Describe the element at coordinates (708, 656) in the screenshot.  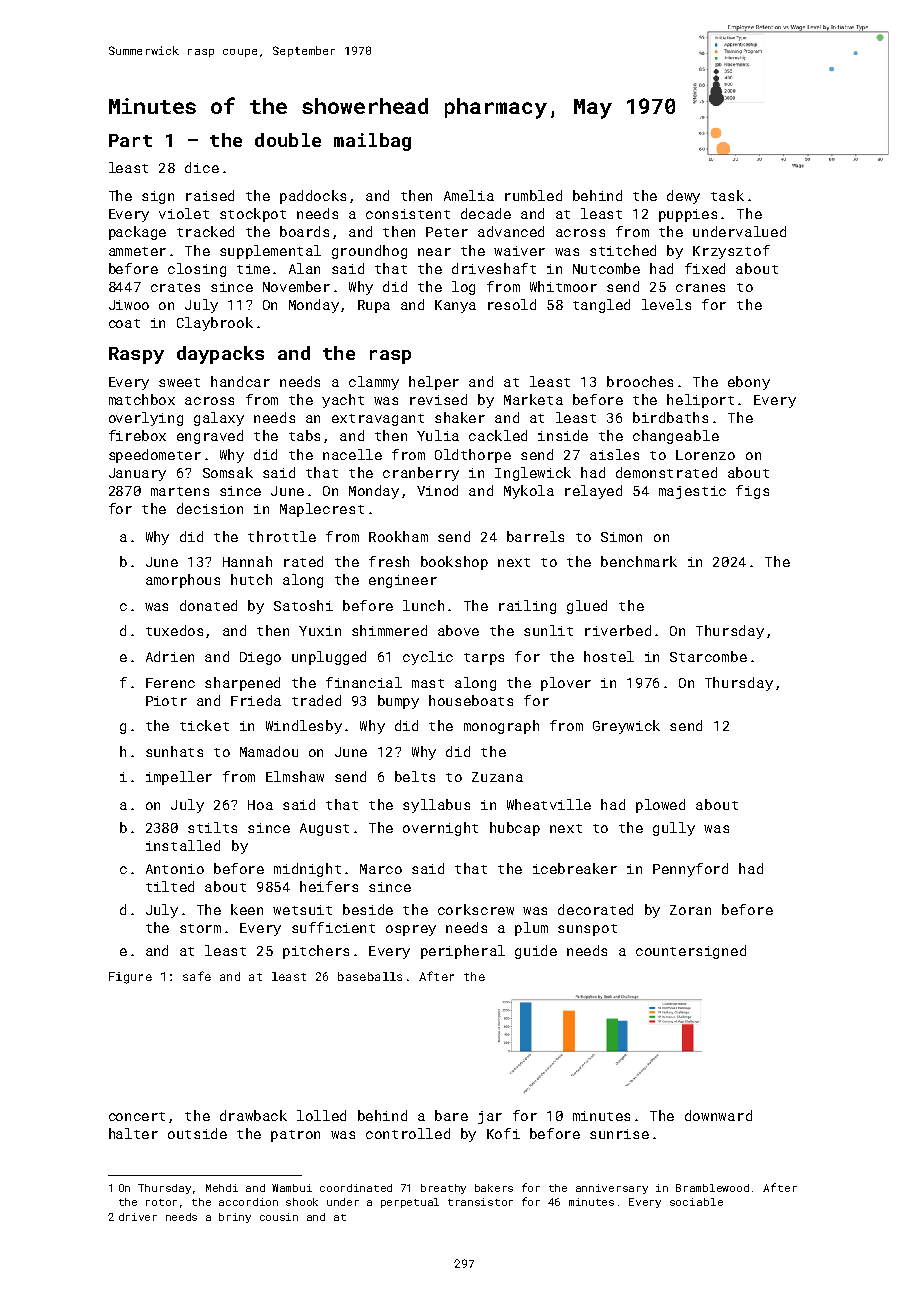
I see `Starcombe` at that location.
